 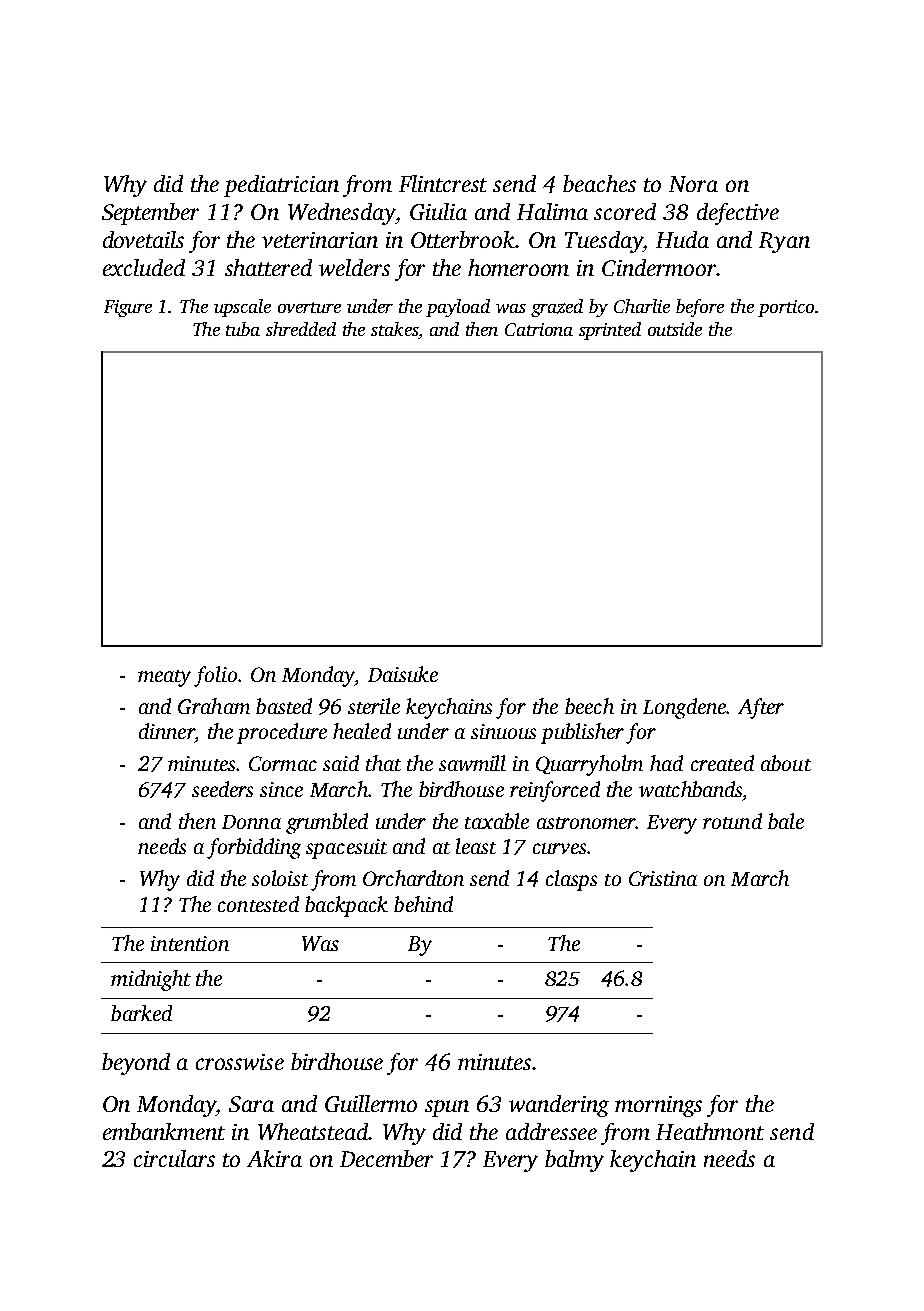 I want to click on soloist, so click(x=280, y=878).
